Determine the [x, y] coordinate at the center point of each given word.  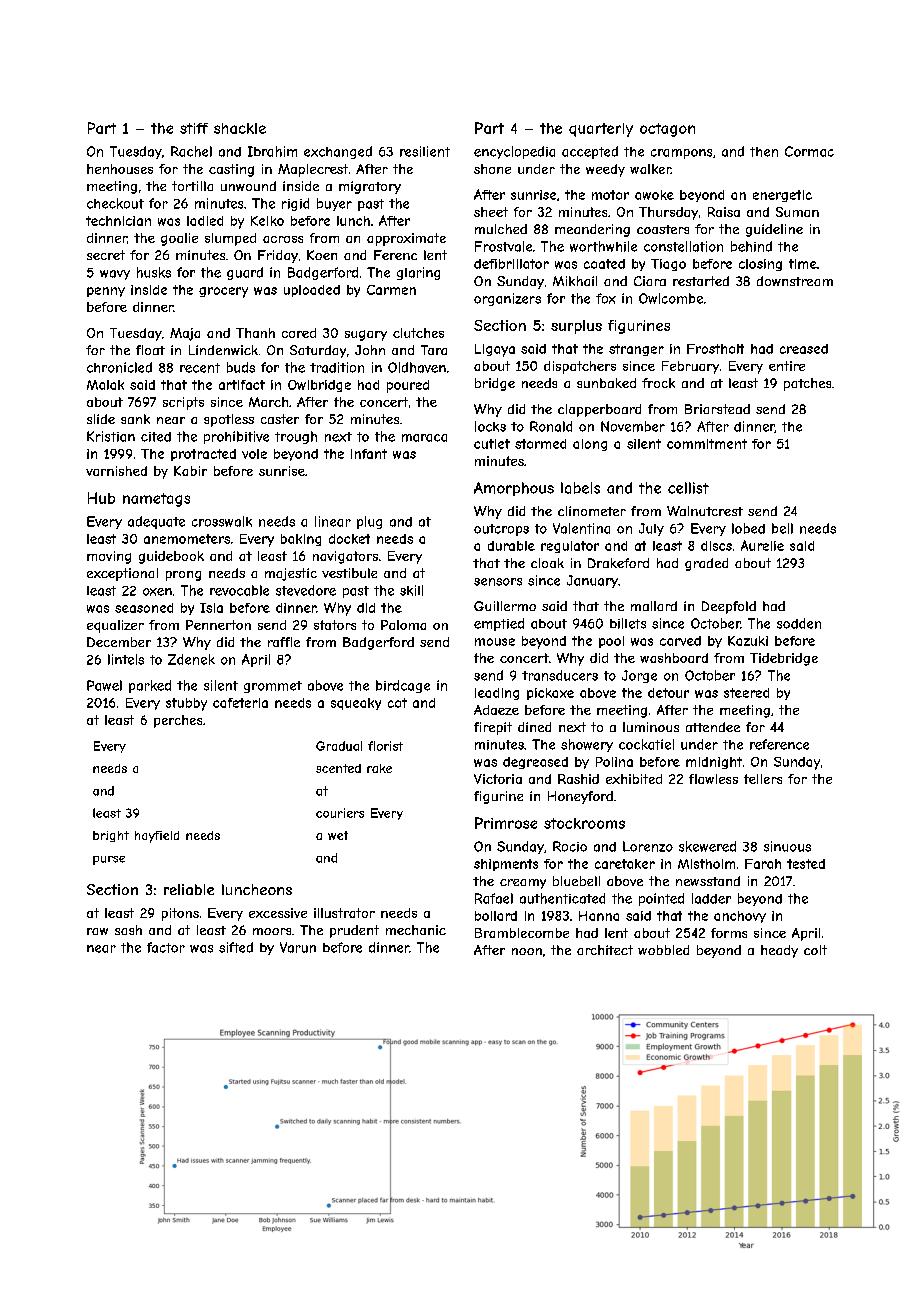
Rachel [191, 151]
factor [166, 947]
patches [807, 384]
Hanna [599, 916]
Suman [797, 212]
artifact [242, 385]
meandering [592, 230]
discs [716, 546]
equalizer [115, 626]
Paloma [403, 625]
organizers [507, 299]
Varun [298, 947]
